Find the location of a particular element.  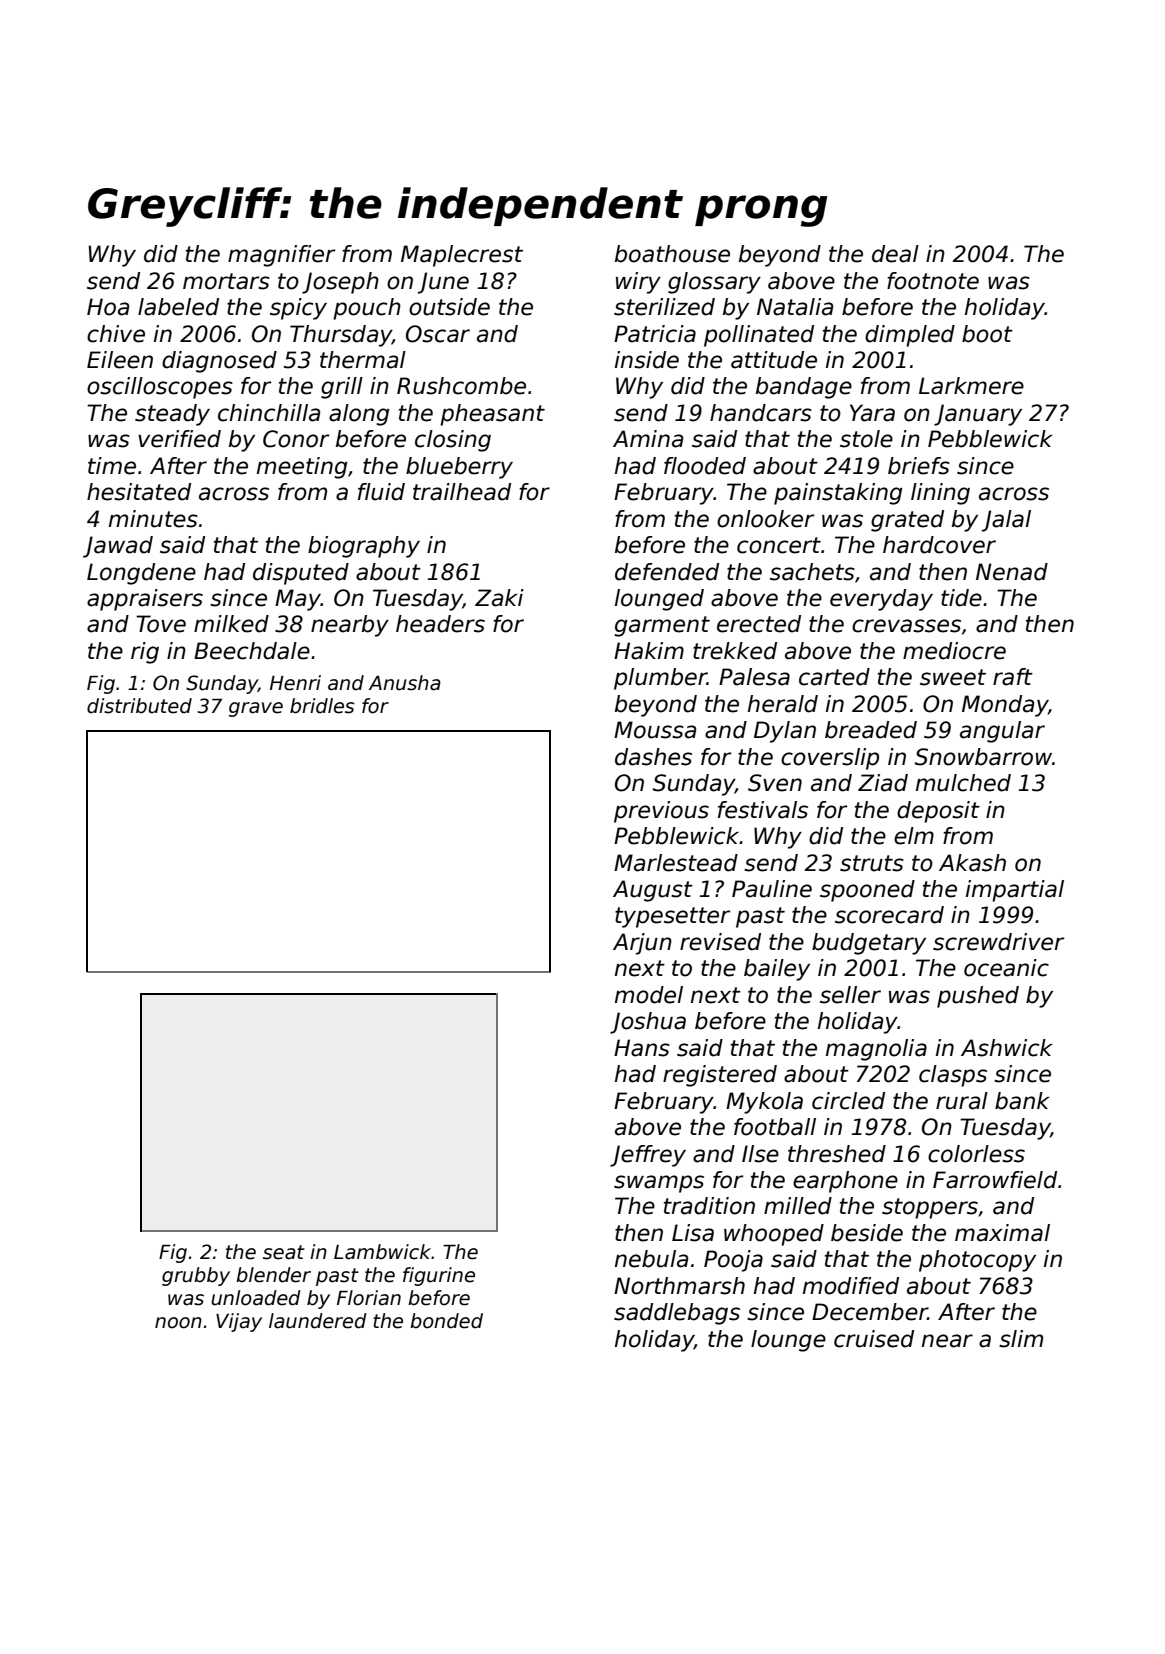

meeting is located at coordinates (302, 468).
